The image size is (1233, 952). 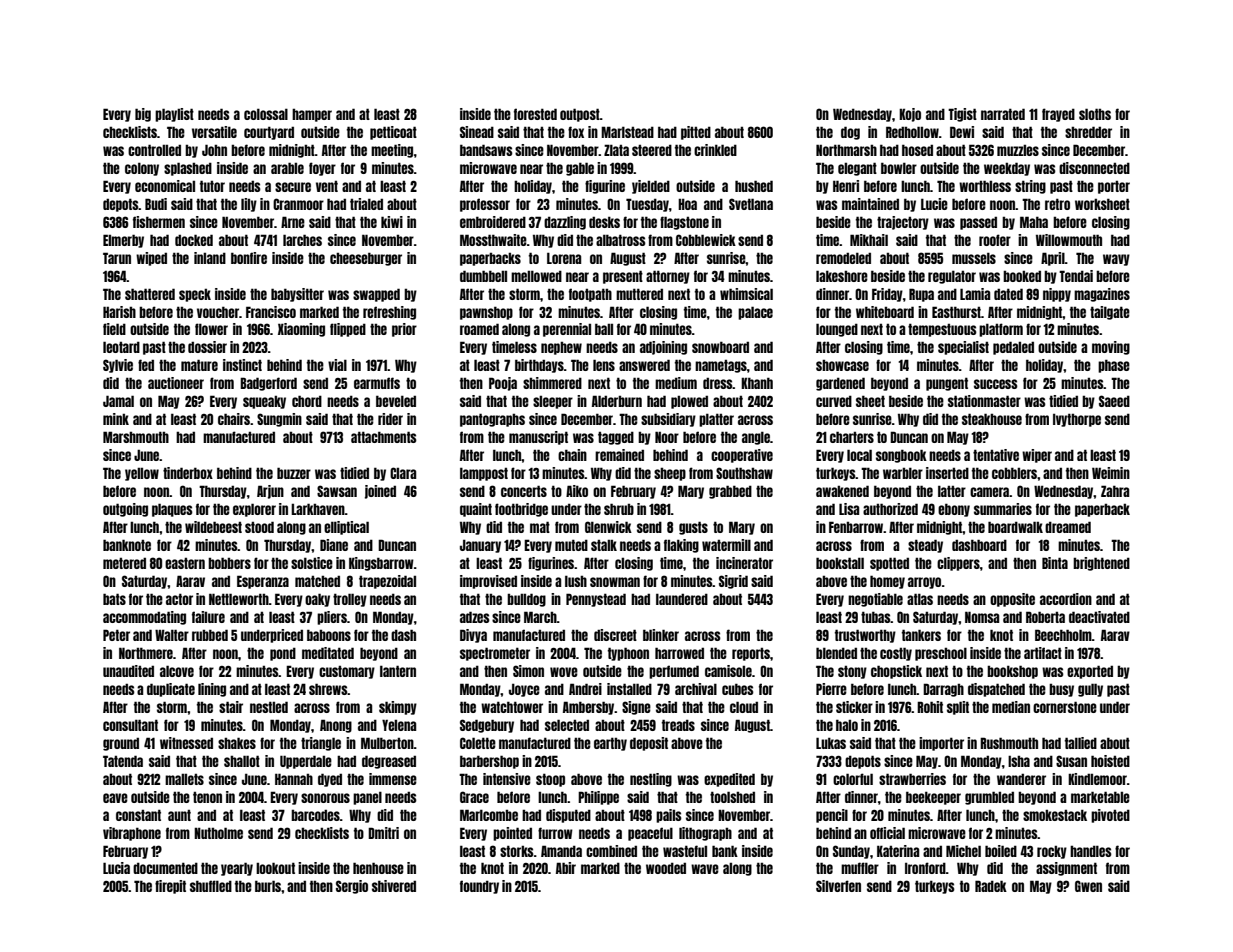 I want to click on chain, so click(x=572, y=455).
